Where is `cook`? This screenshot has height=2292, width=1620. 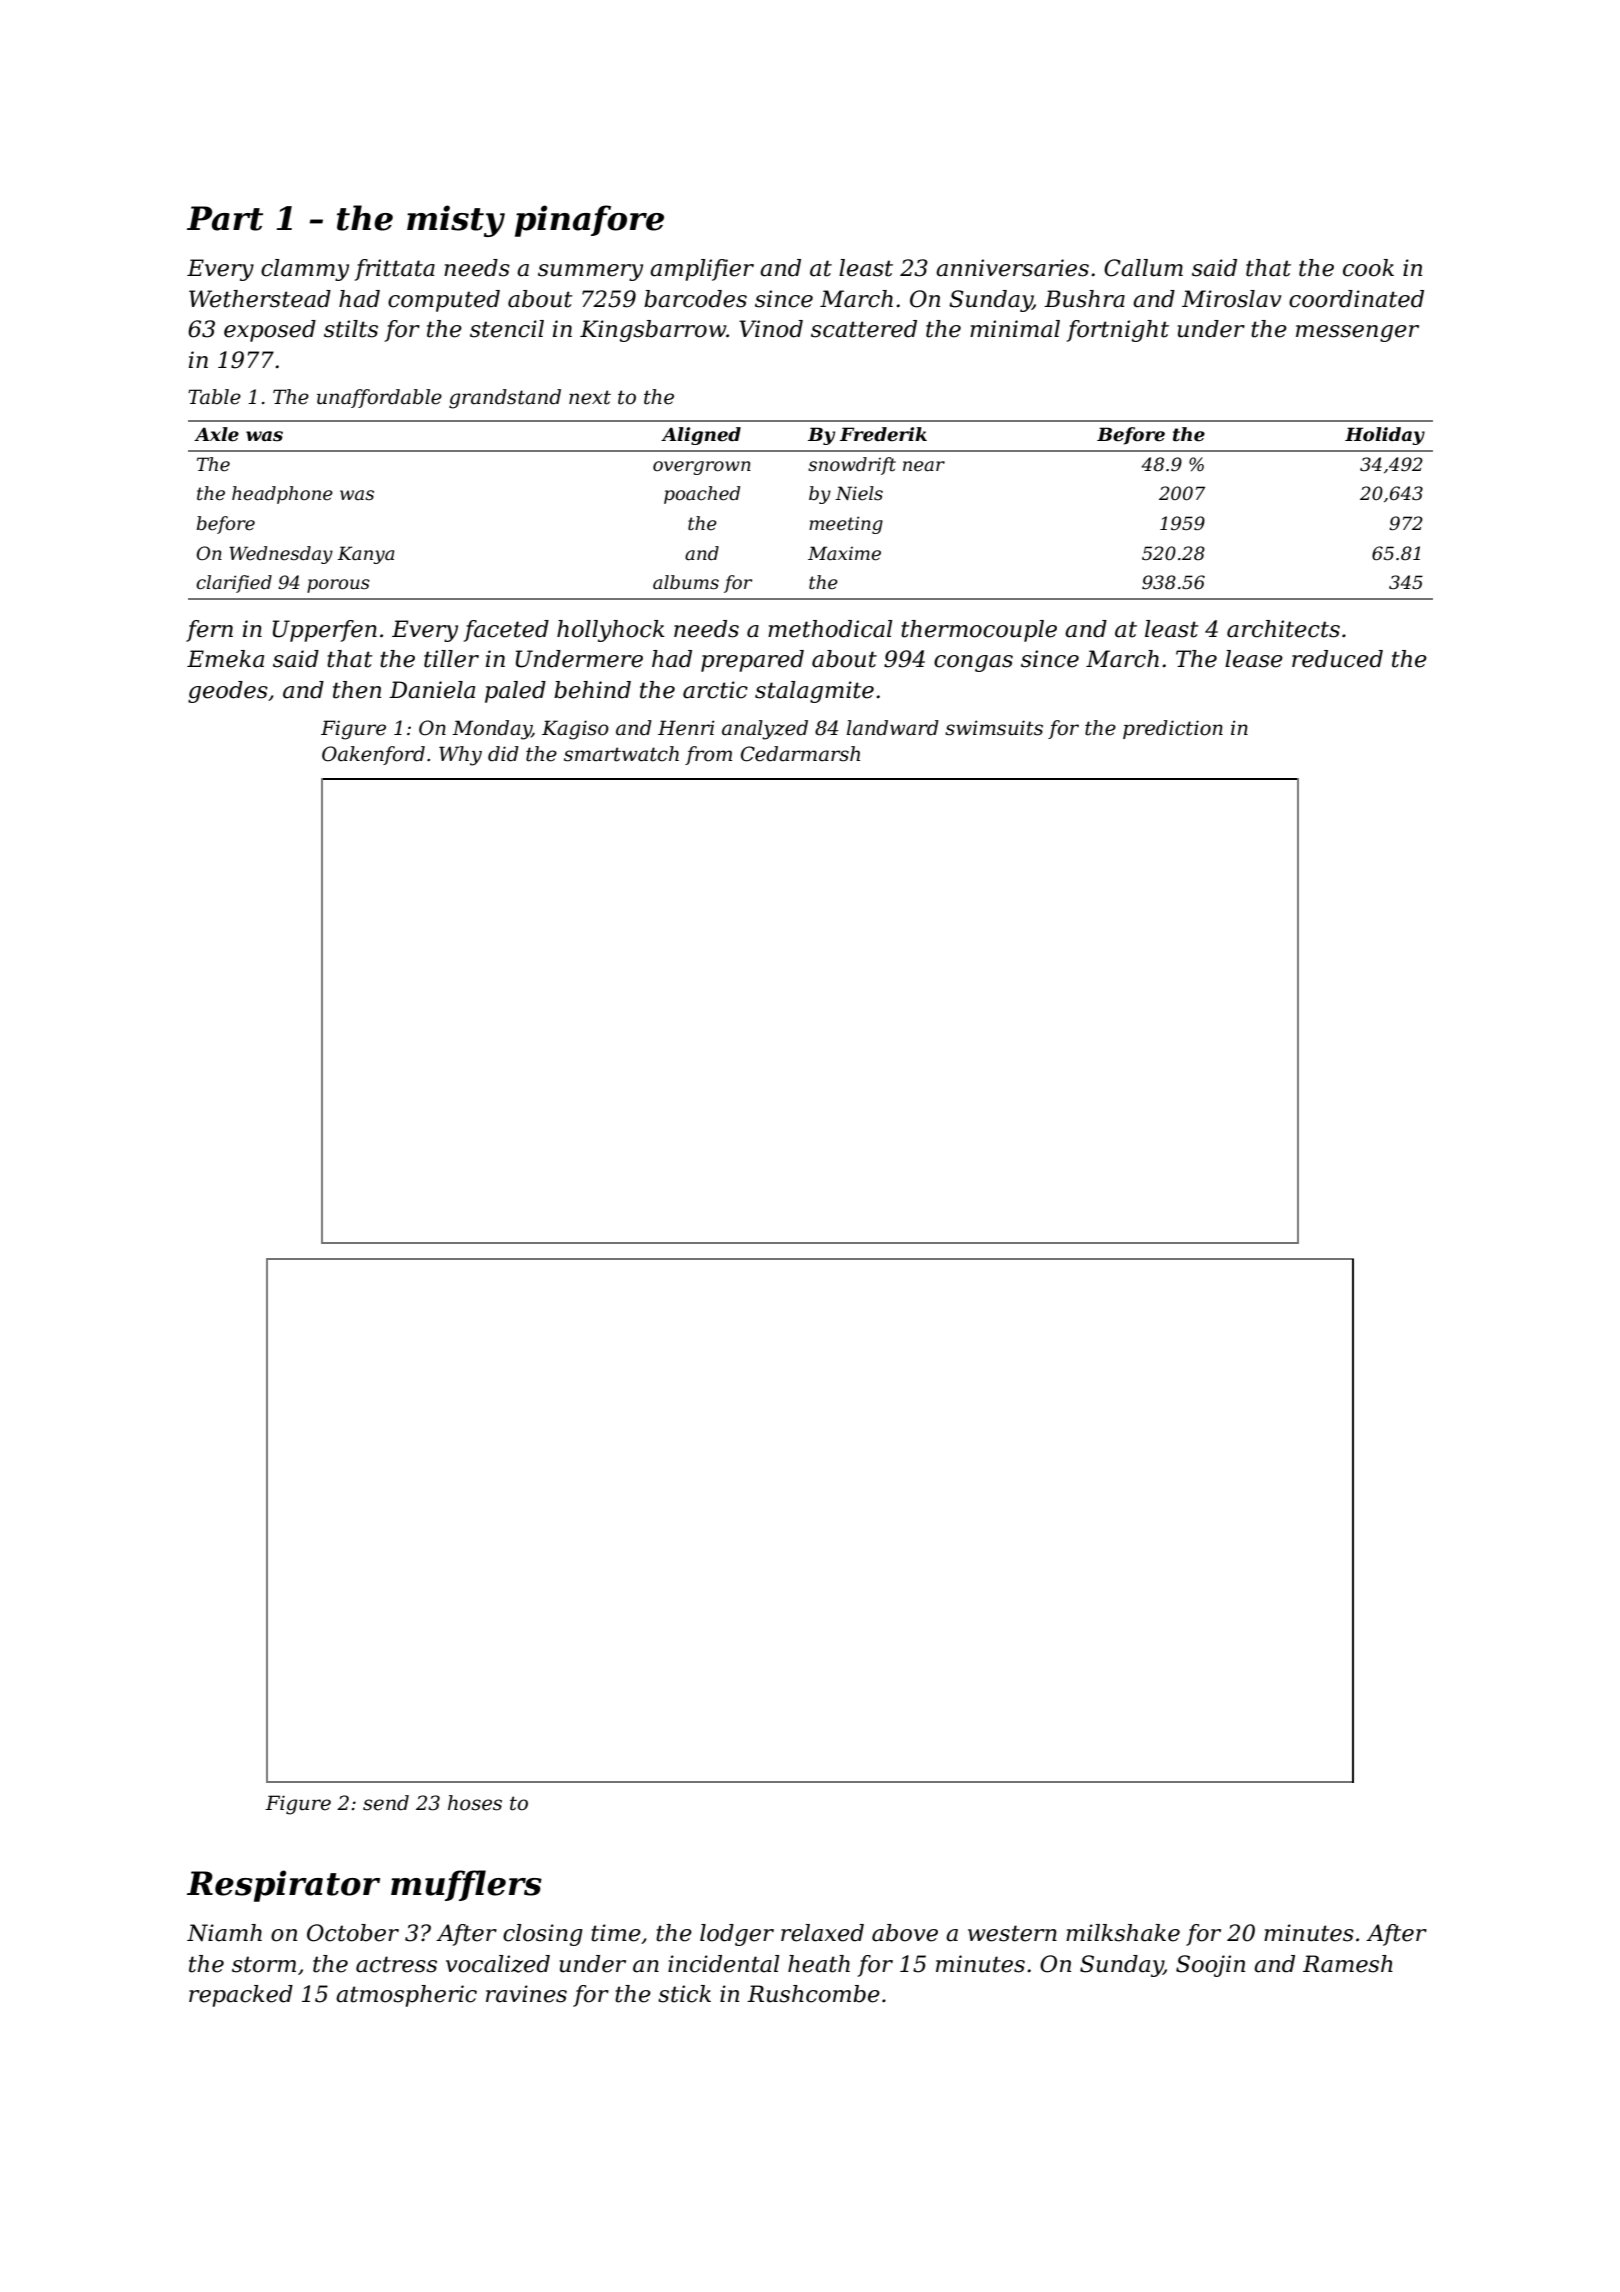 cook is located at coordinates (1368, 268).
